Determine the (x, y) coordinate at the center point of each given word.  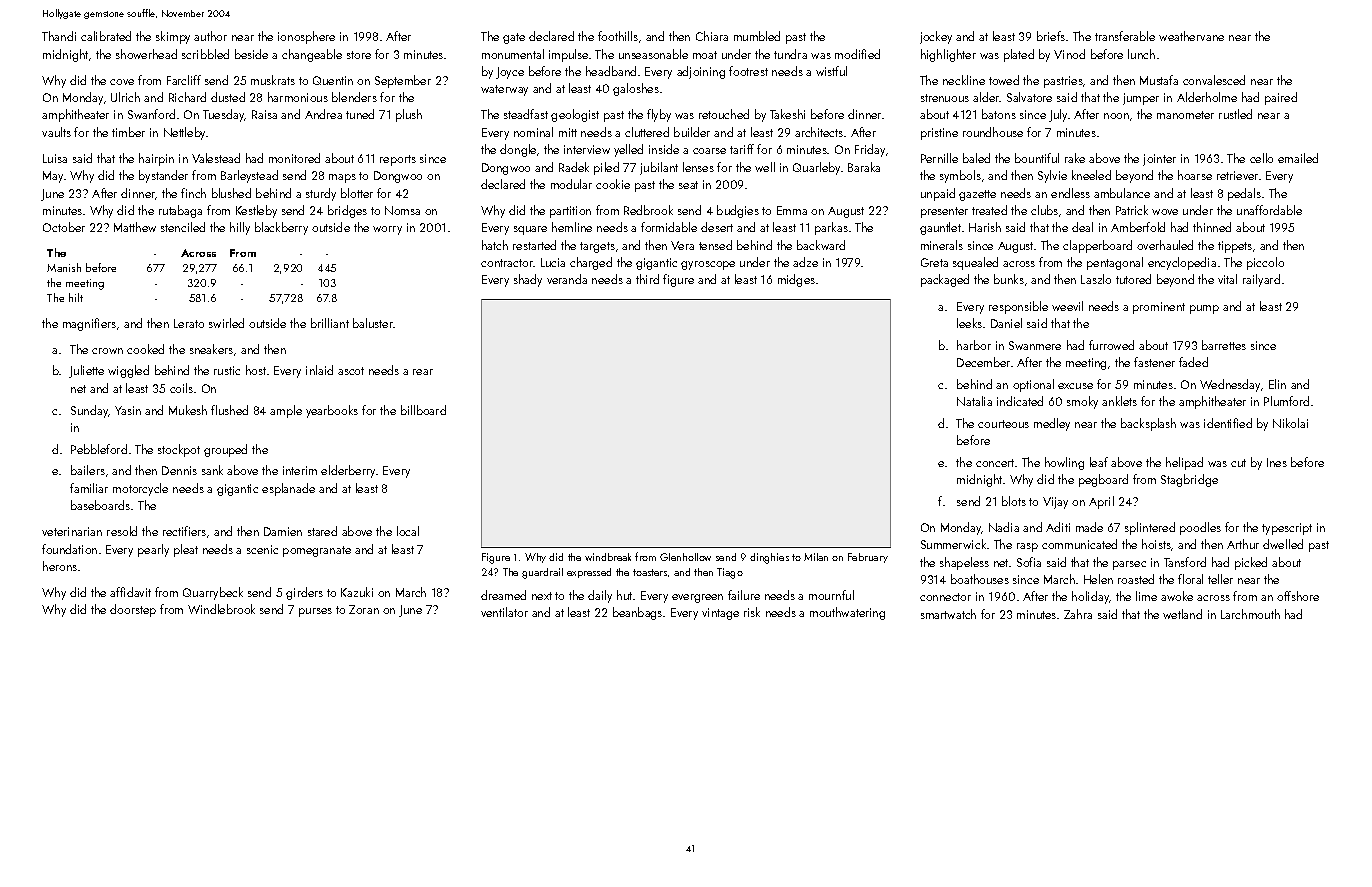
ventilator (504, 612)
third (647, 279)
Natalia (974, 401)
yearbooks (332, 411)
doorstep (133, 610)
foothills (618, 36)
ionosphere (306, 37)
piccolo (1265, 263)
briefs (1051, 36)
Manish (64, 267)
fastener (1154, 362)
